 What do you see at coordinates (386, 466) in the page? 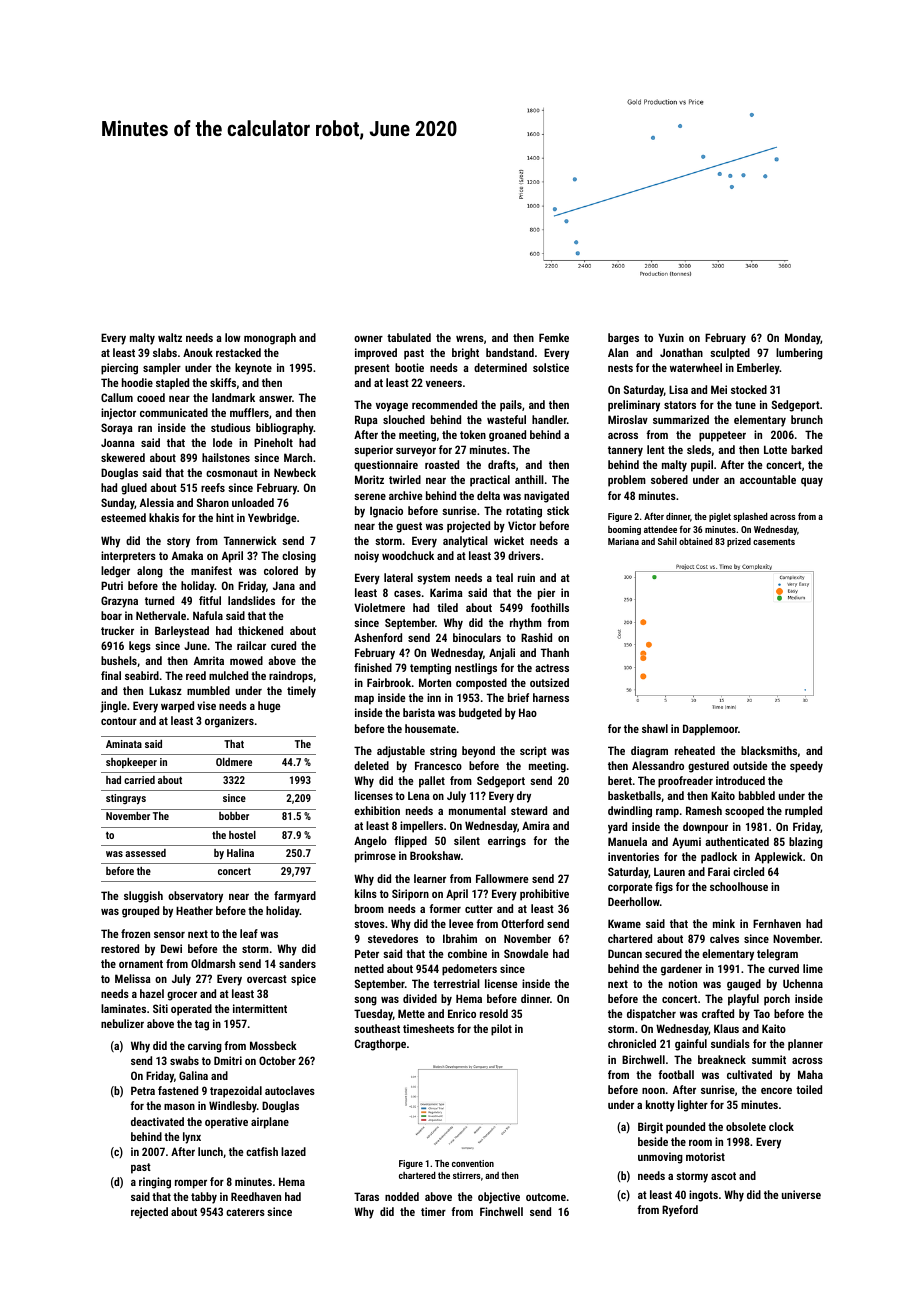
I see `questionnaire` at bounding box center [386, 466].
